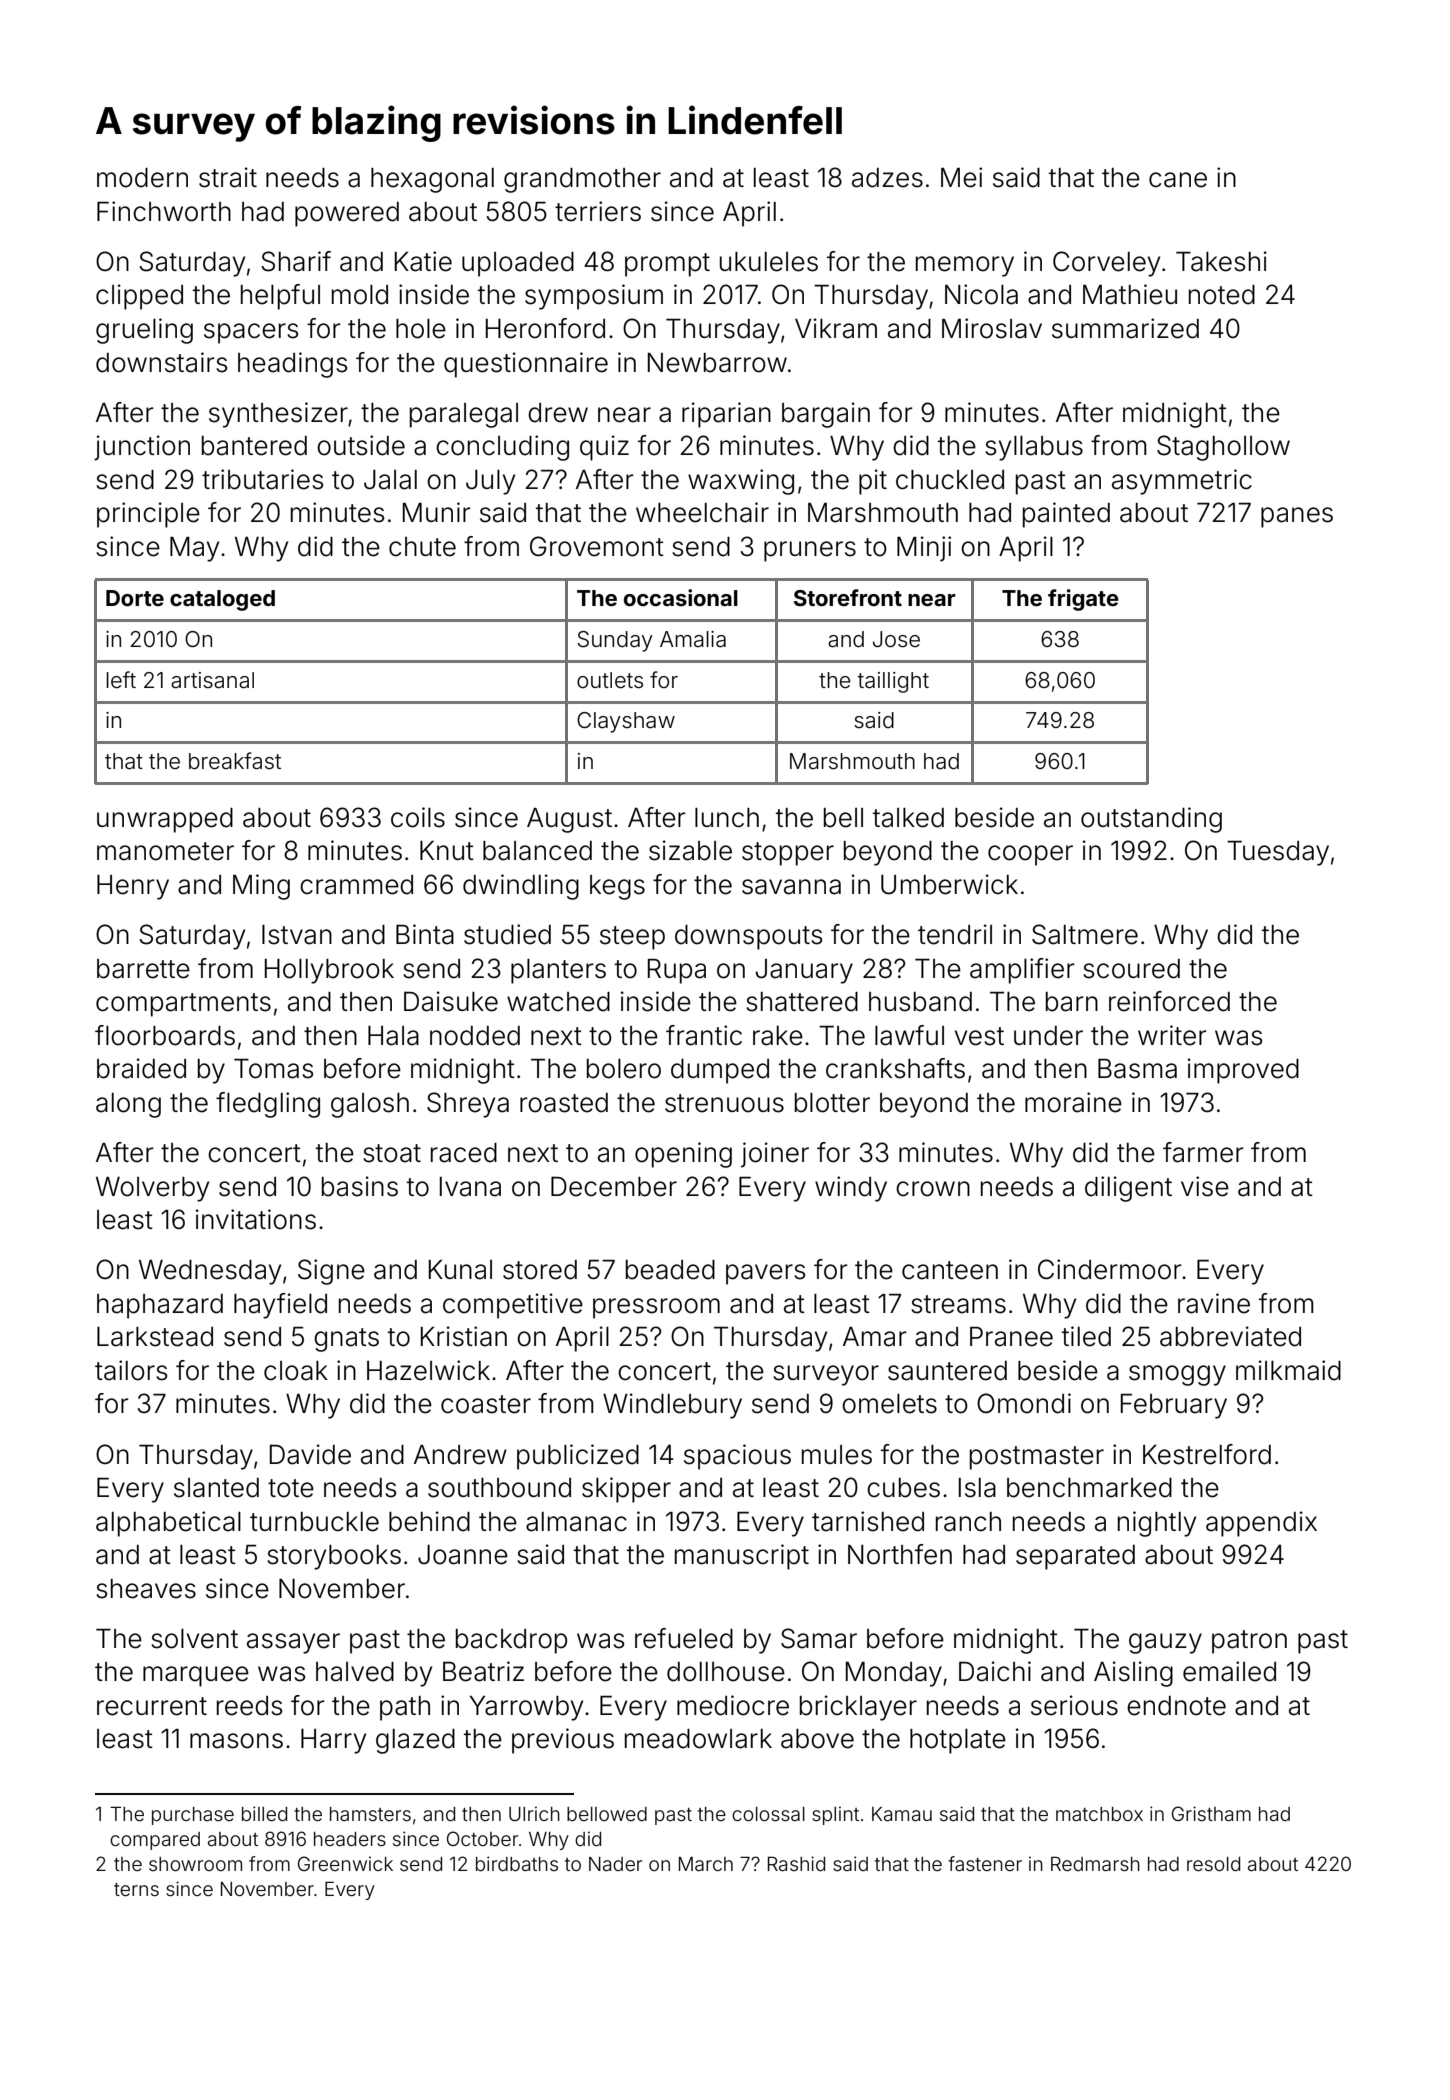 Image resolution: width=1450 pixels, height=2100 pixels. What do you see at coordinates (835, 1815) in the image?
I see `splint` at bounding box center [835, 1815].
